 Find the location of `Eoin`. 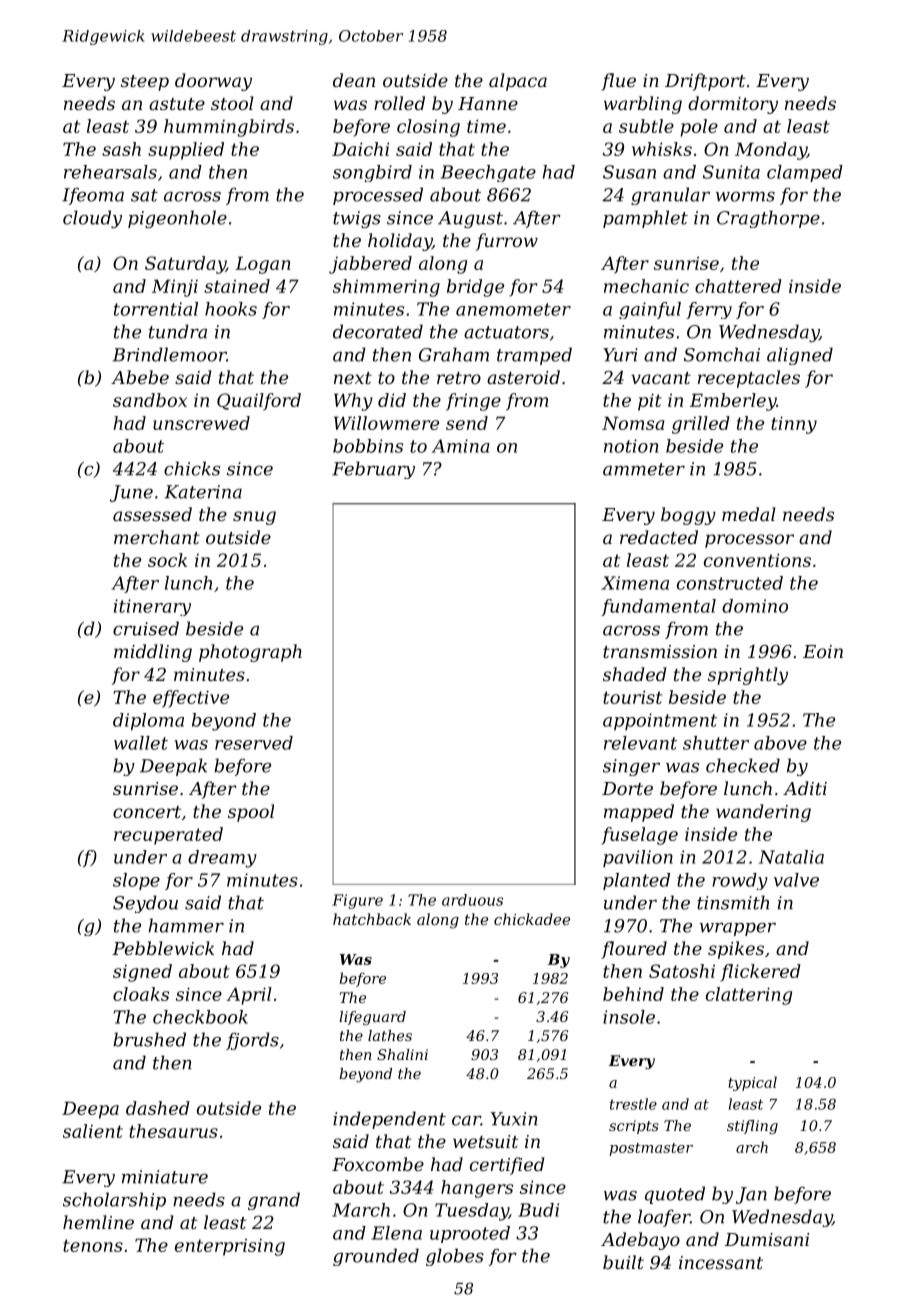

Eoin is located at coordinates (823, 651).
